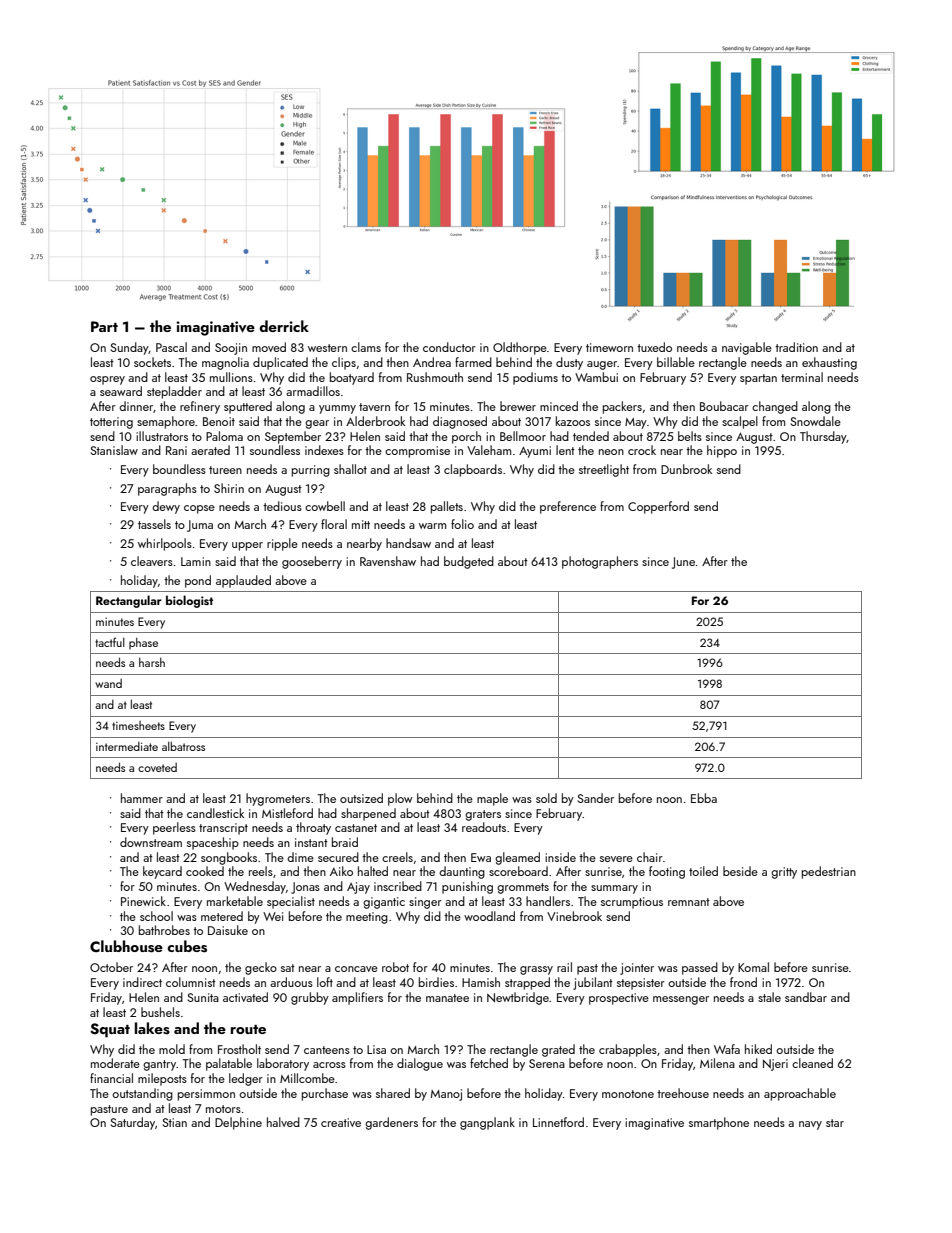 This page has width=952, height=1233. I want to click on columnist, so click(191, 982).
